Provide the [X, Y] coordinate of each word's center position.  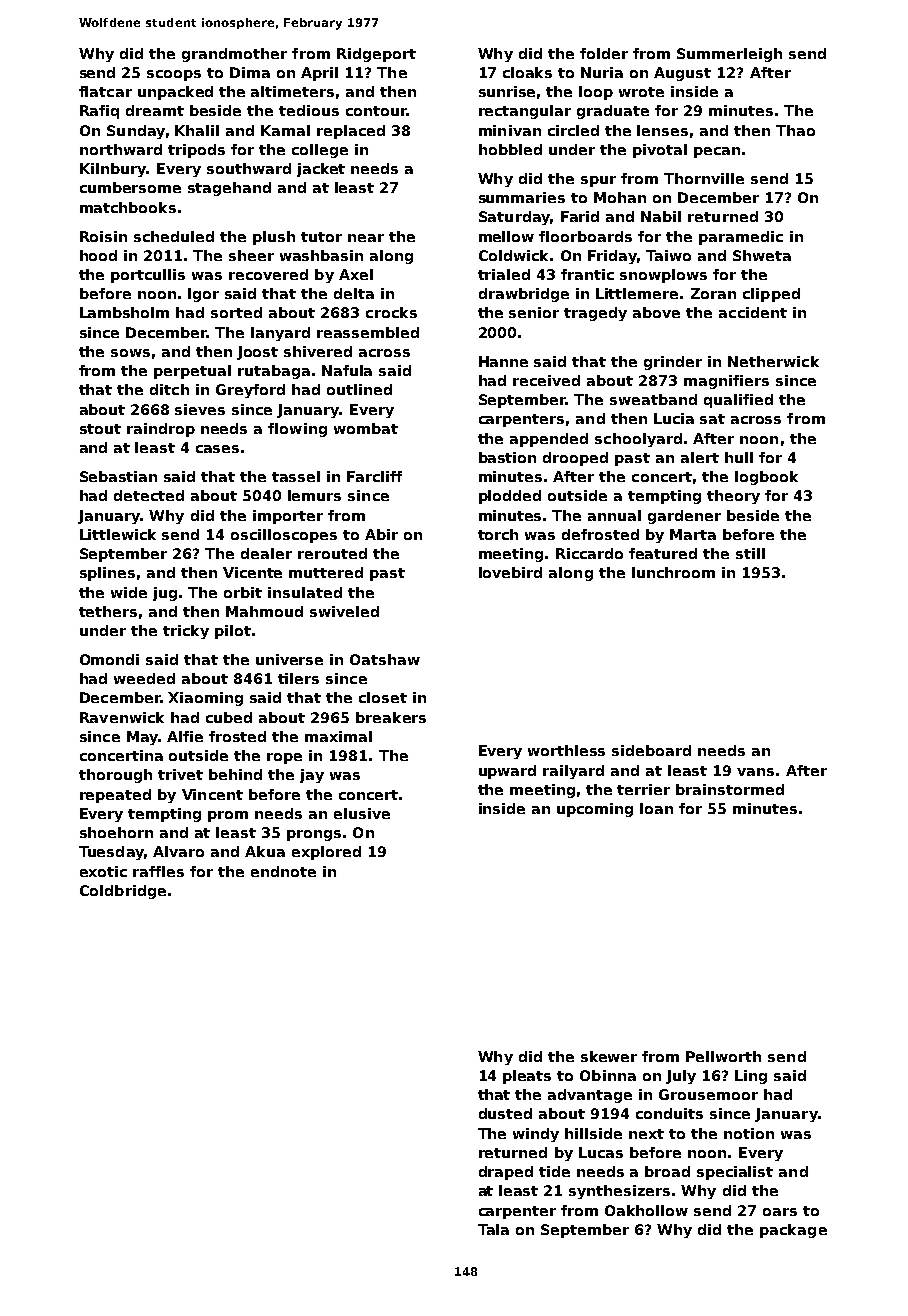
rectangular [525, 112]
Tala [493, 1229]
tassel [296, 476]
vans [755, 772]
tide [554, 1171]
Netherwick [773, 361]
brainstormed [730, 789]
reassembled [368, 332]
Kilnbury [113, 170]
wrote [641, 92]
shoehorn [116, 832]
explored [326, 853]
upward [507, 772]
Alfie [185, 736]
